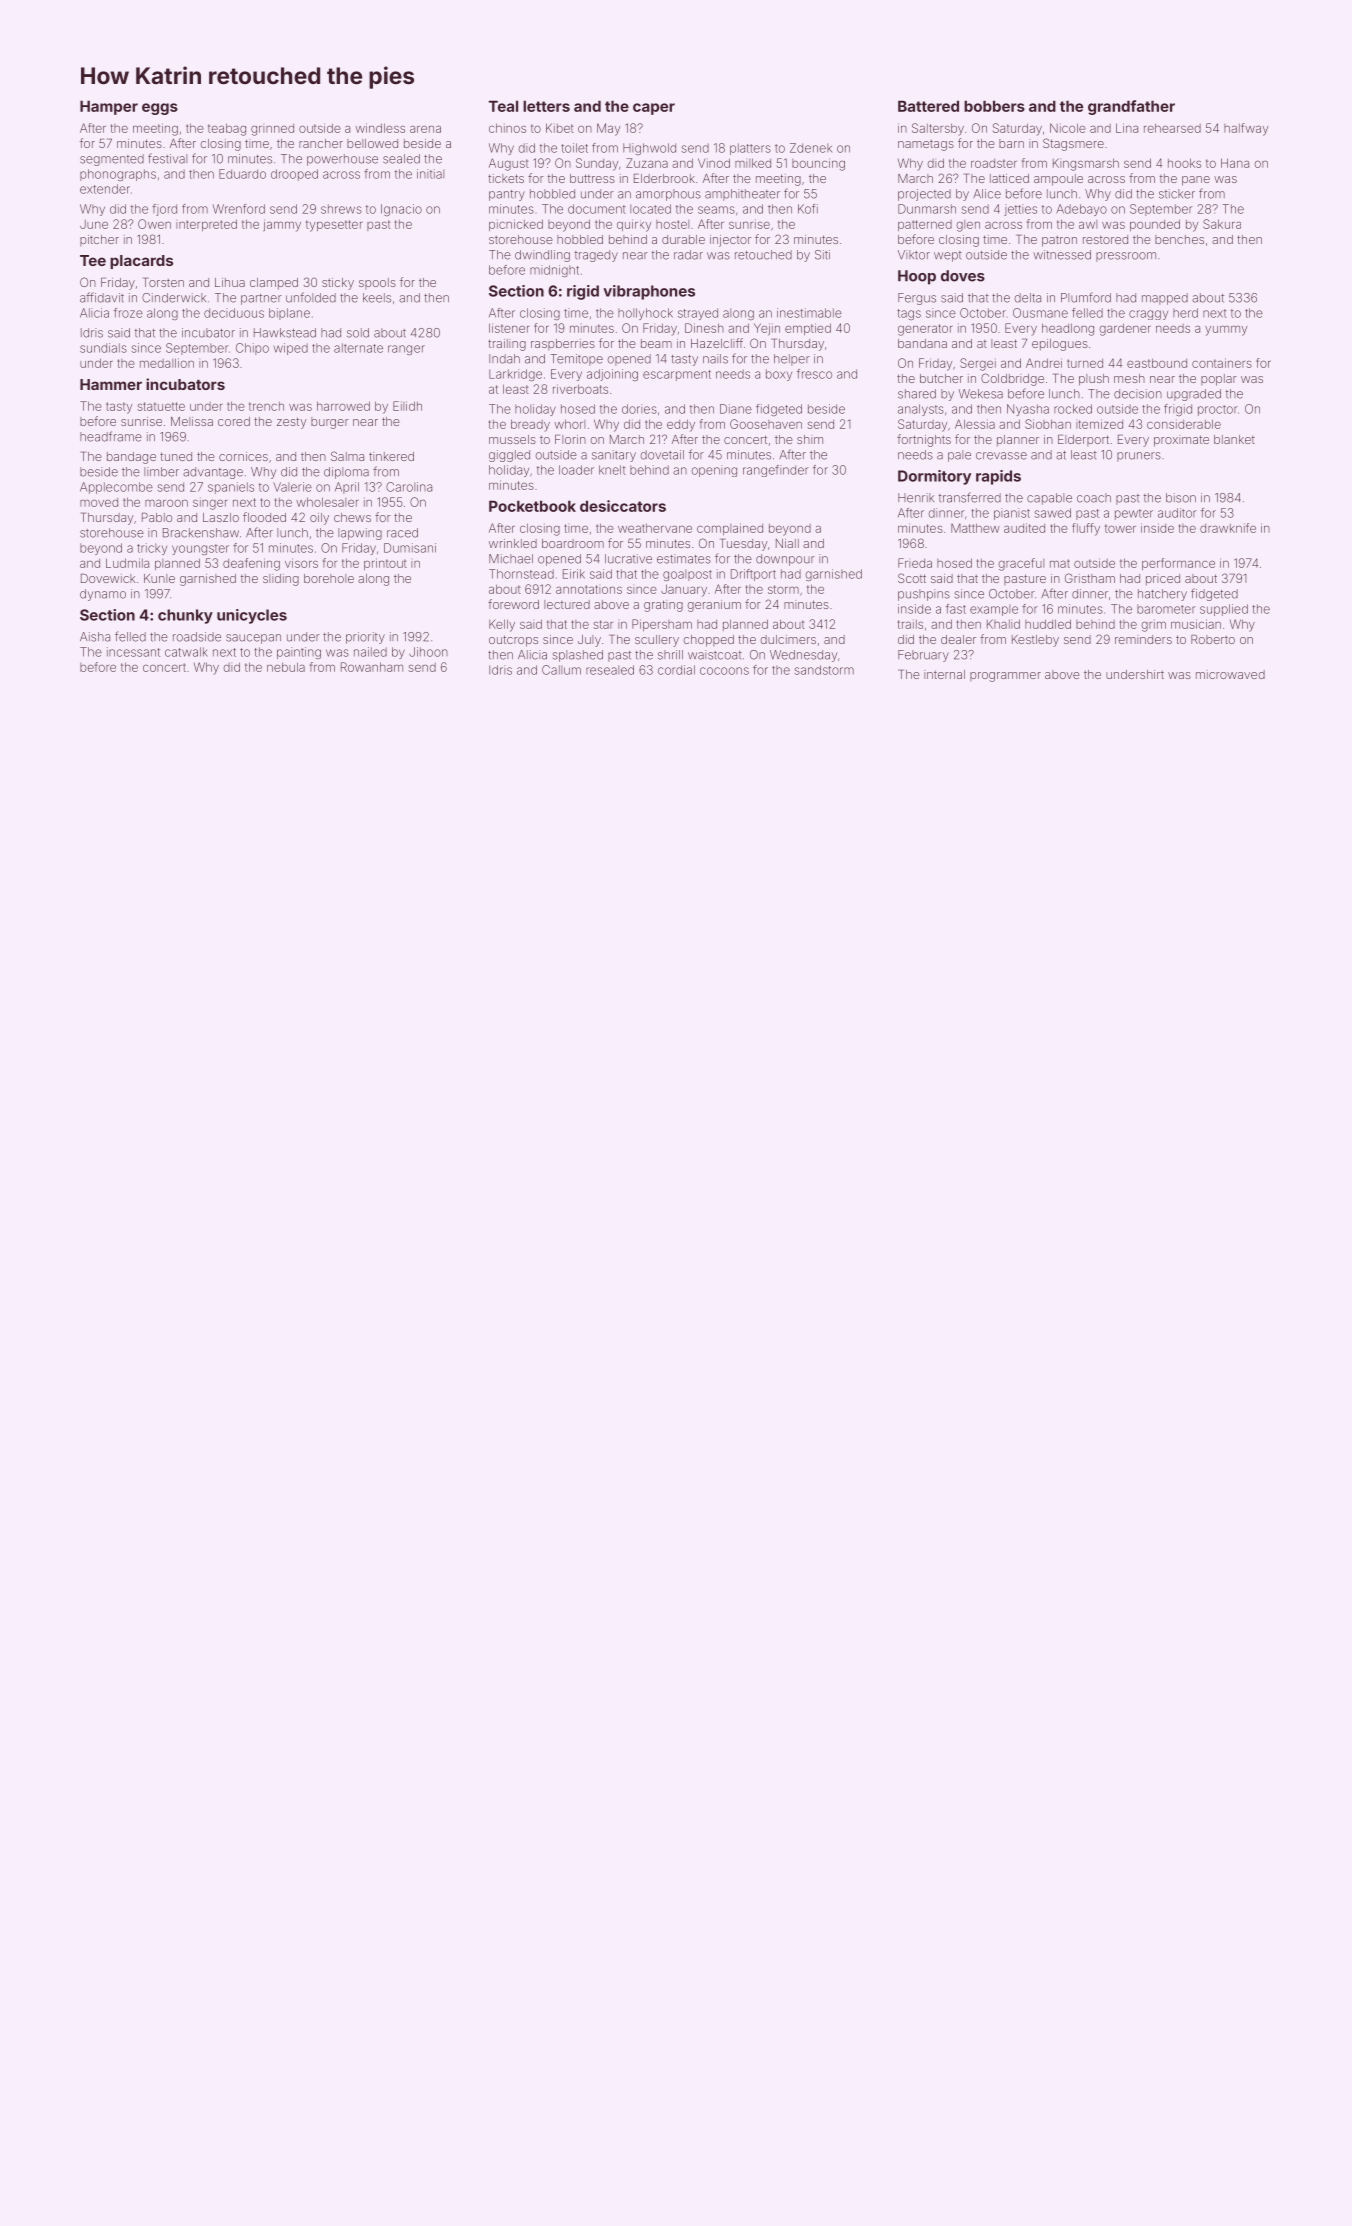  Describe the element at coordinates (1024, 528) in the screenshot. I see `audited` at that location.
